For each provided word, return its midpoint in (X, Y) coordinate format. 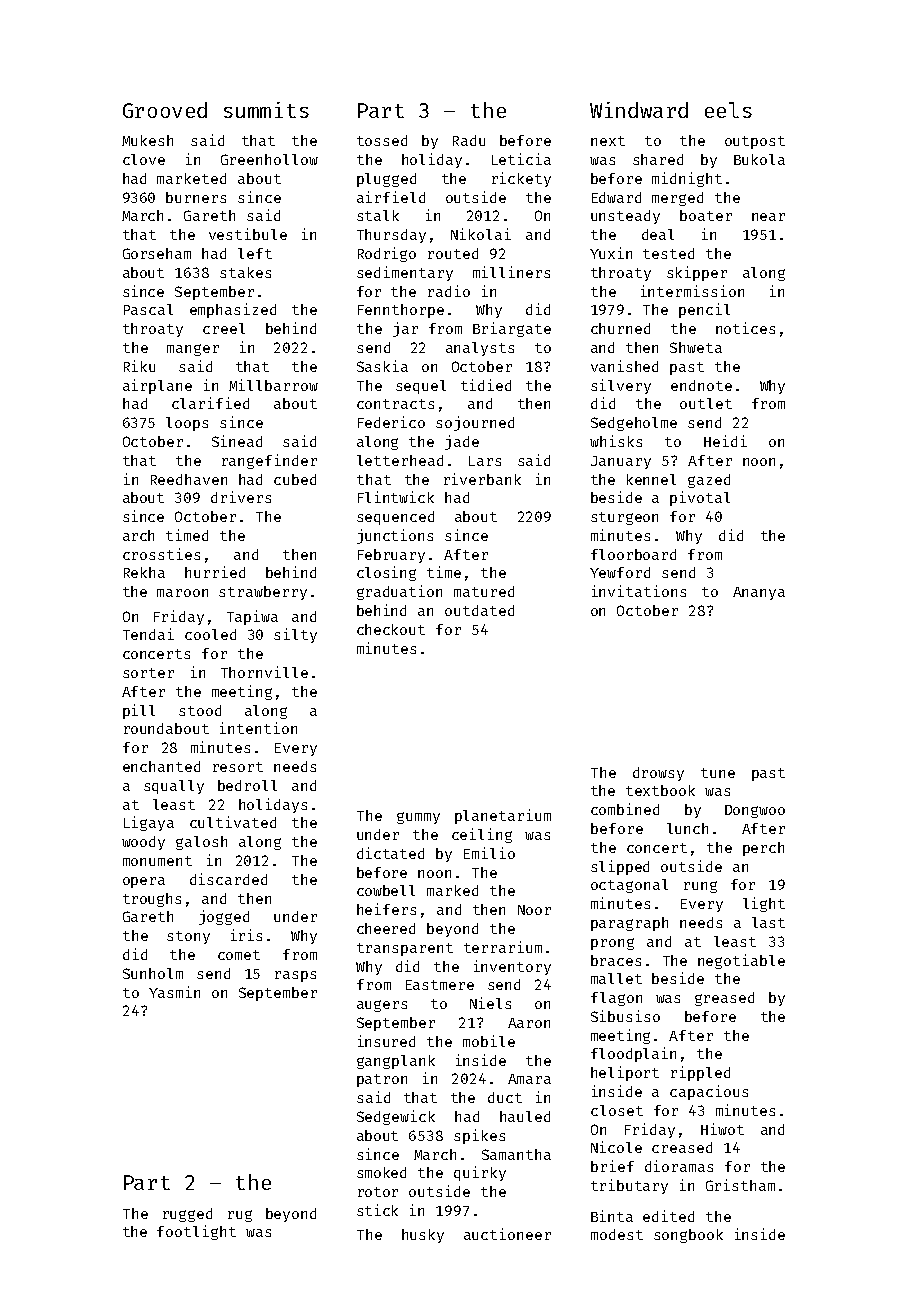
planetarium (503, 816)
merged (677, 199)
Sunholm (153, 973)
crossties (161, 554)
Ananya (759, 593)
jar (405, 329)
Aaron (529, 1023)
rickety (521, 179)
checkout (391, 629)
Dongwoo (755, 811)
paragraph (629, 924)
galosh (201, 843)
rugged (187, 1215)
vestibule (248, 234)
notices (745, 328)
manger (193, 350)
